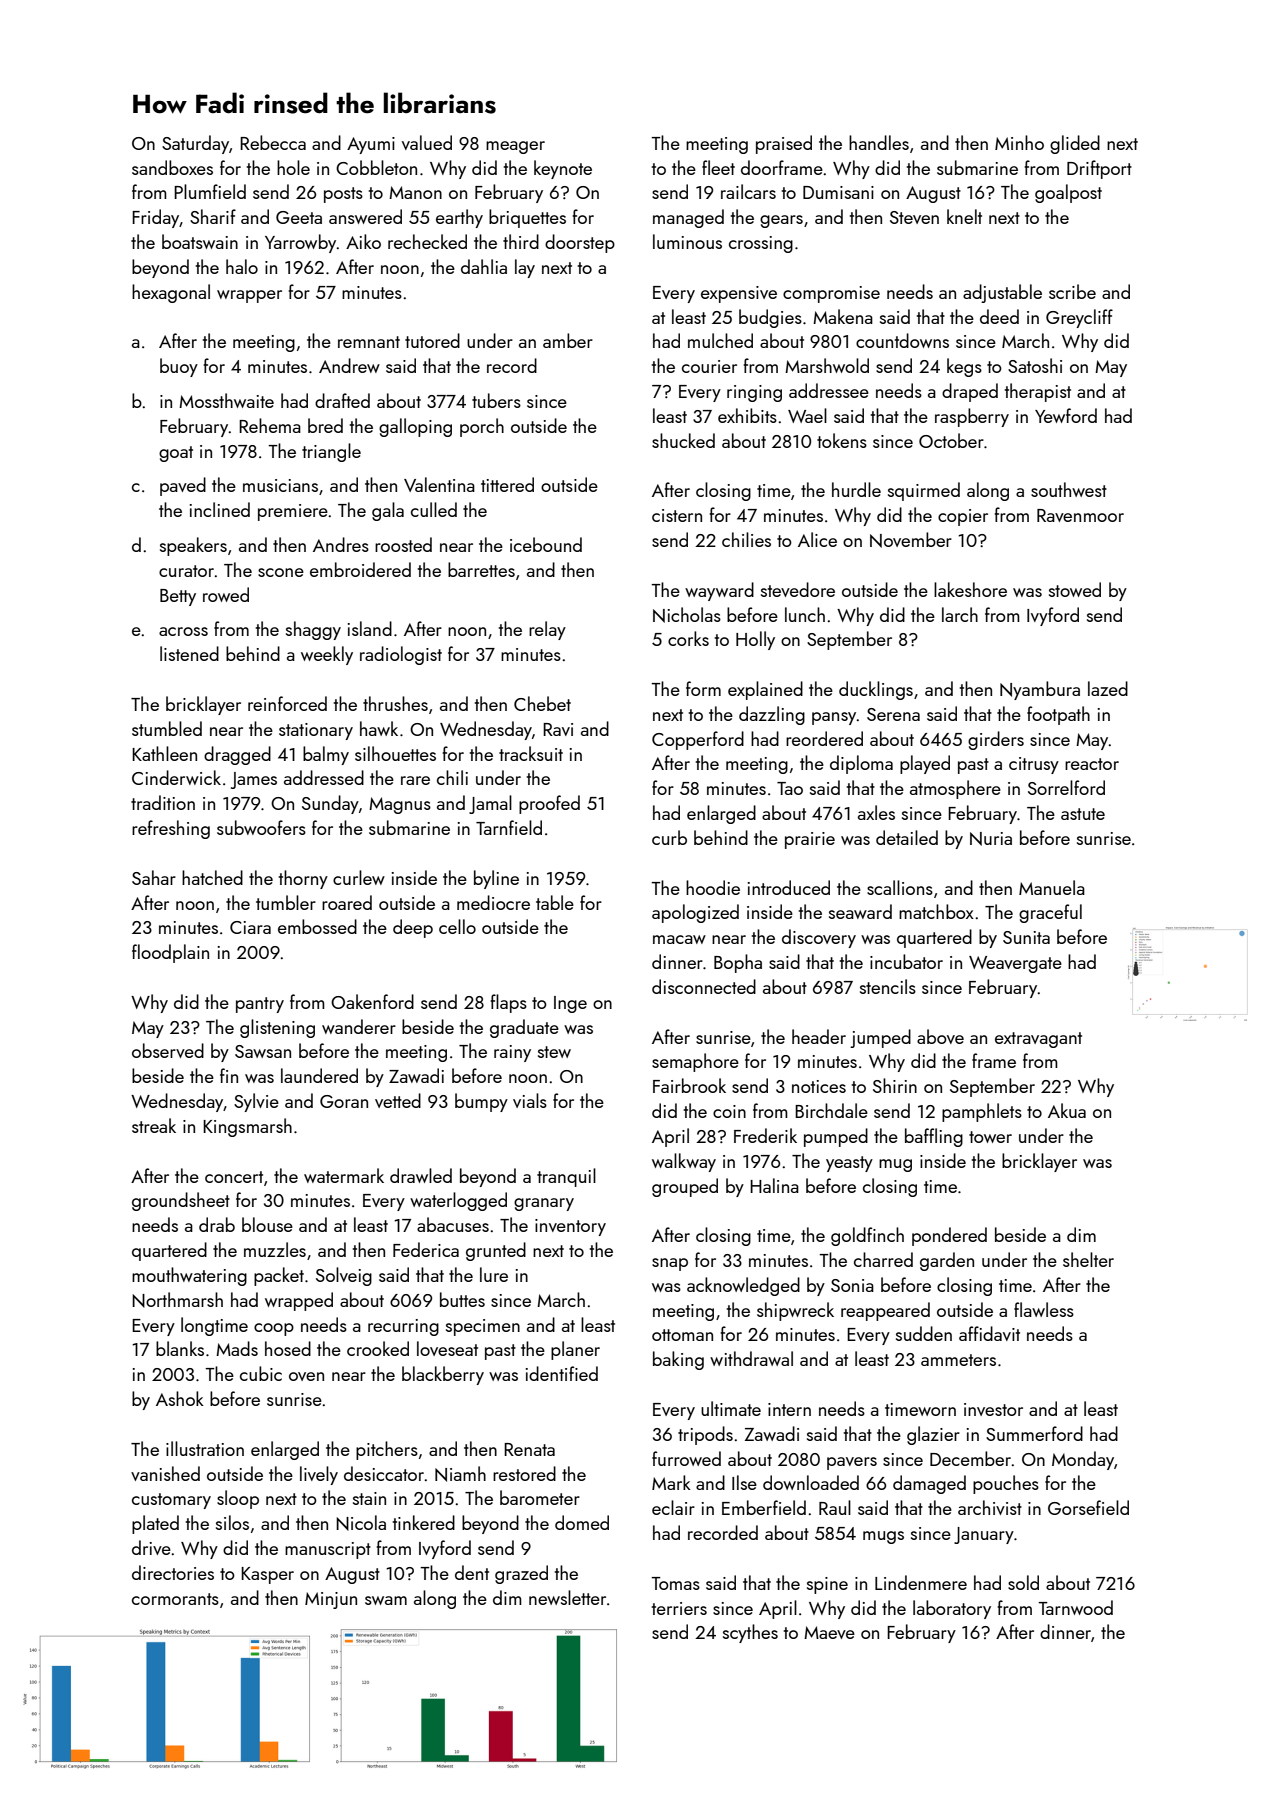  I want to click on stowed, so click(1075, 589).
